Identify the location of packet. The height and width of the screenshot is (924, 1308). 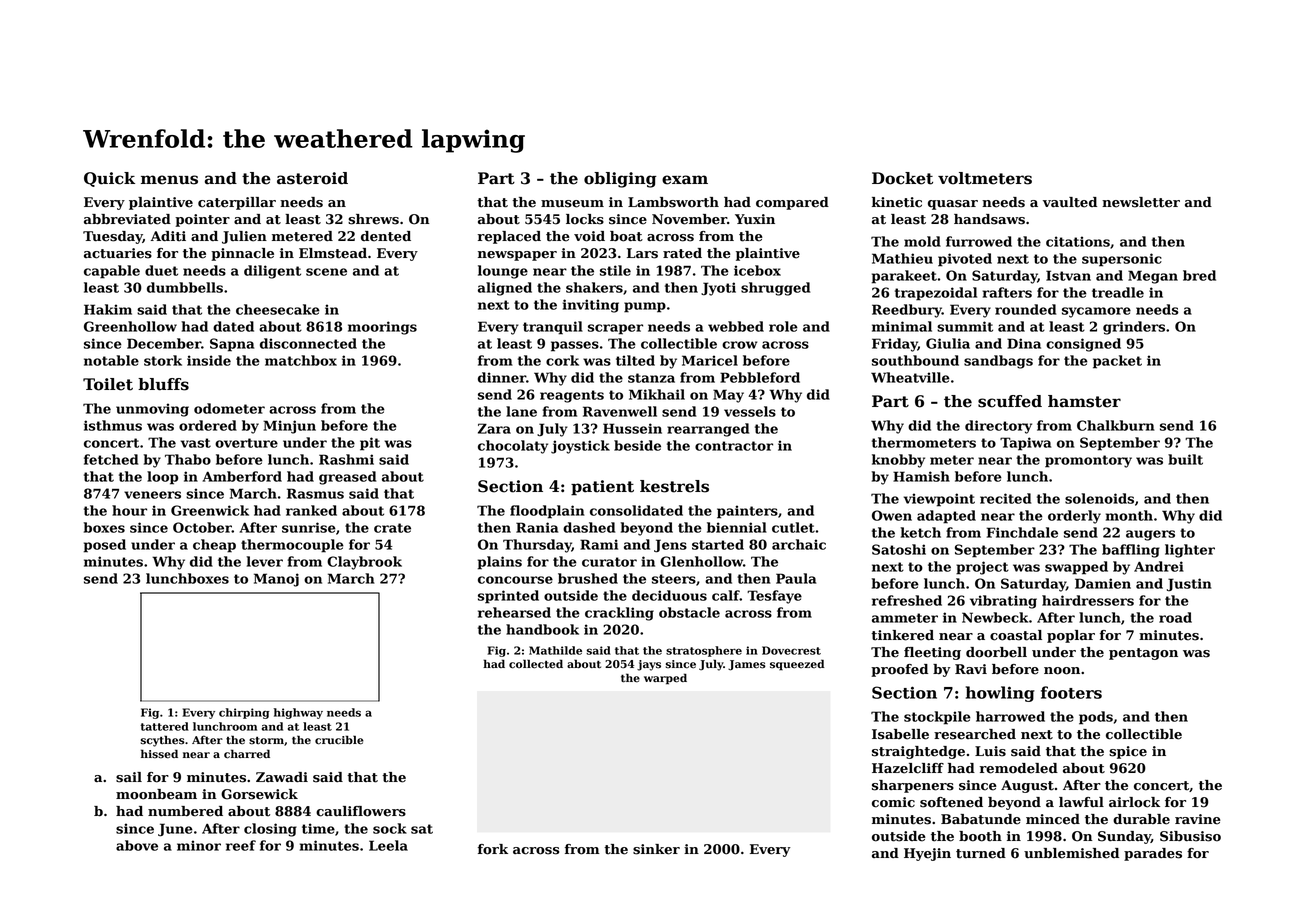
(1117, 362).
